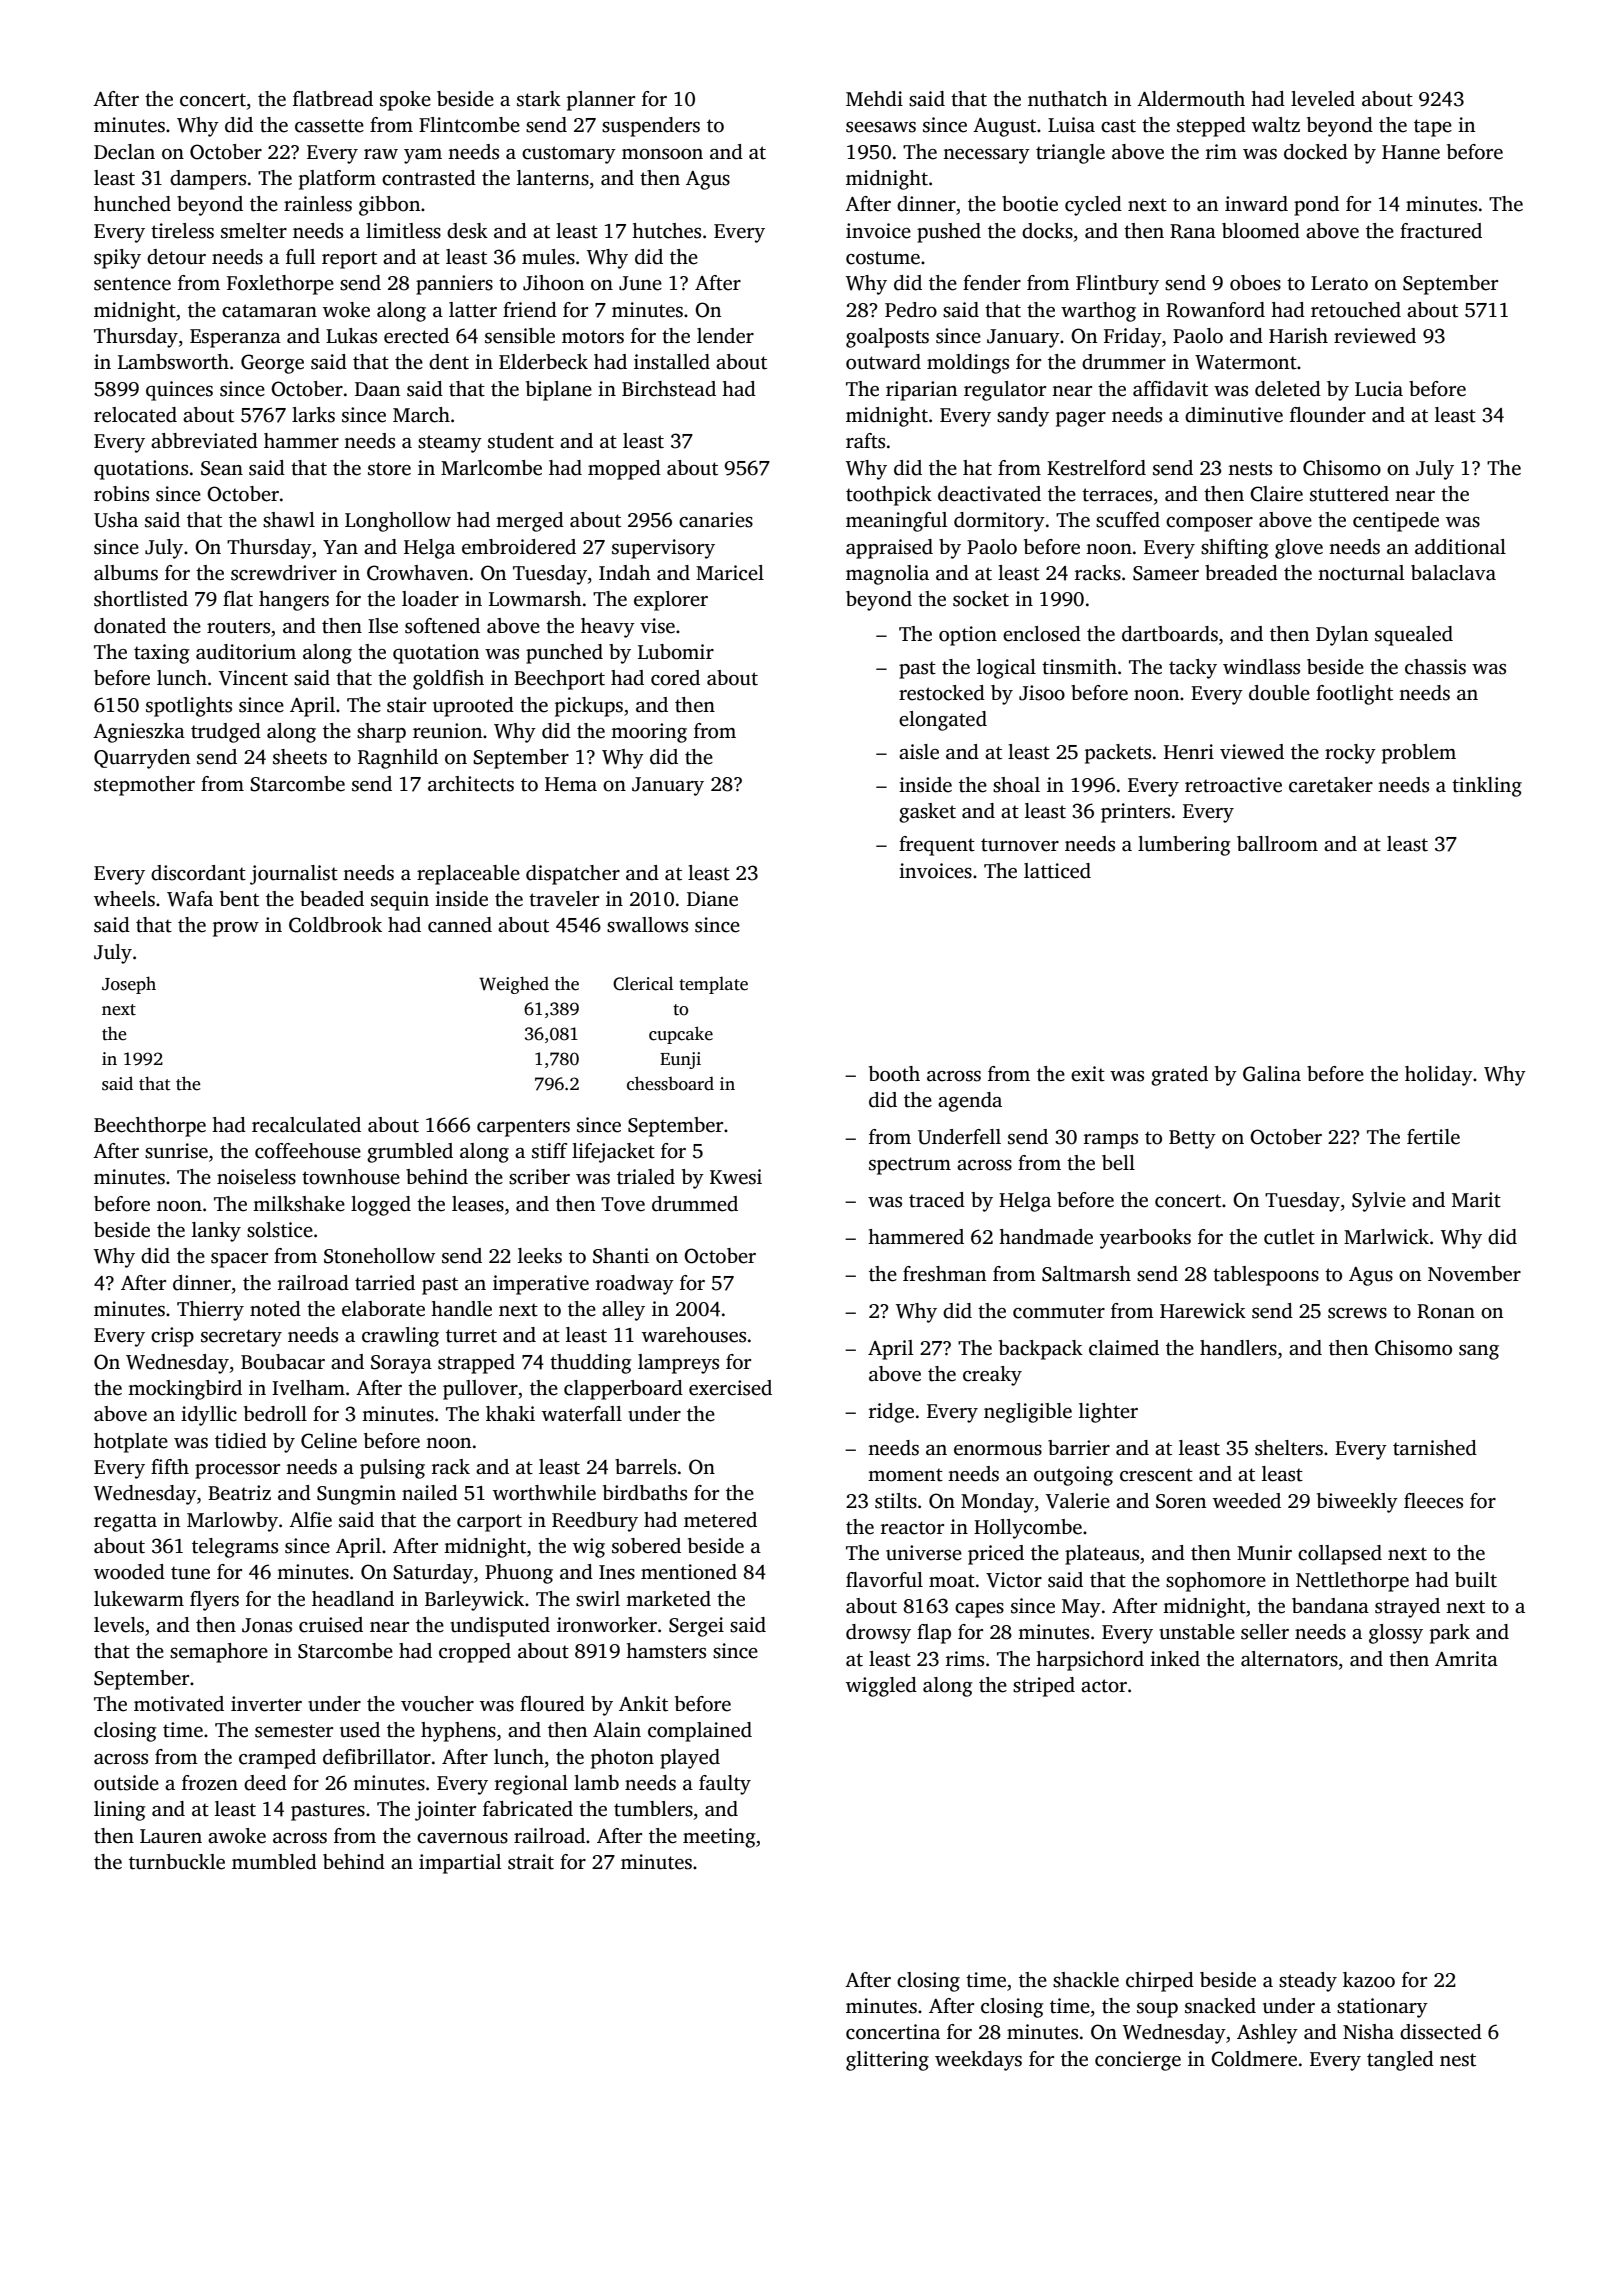  What do you see at coordinates (1414, 636) in the screenshot?
I see `squealed` at bounding box center [1414, 636].
